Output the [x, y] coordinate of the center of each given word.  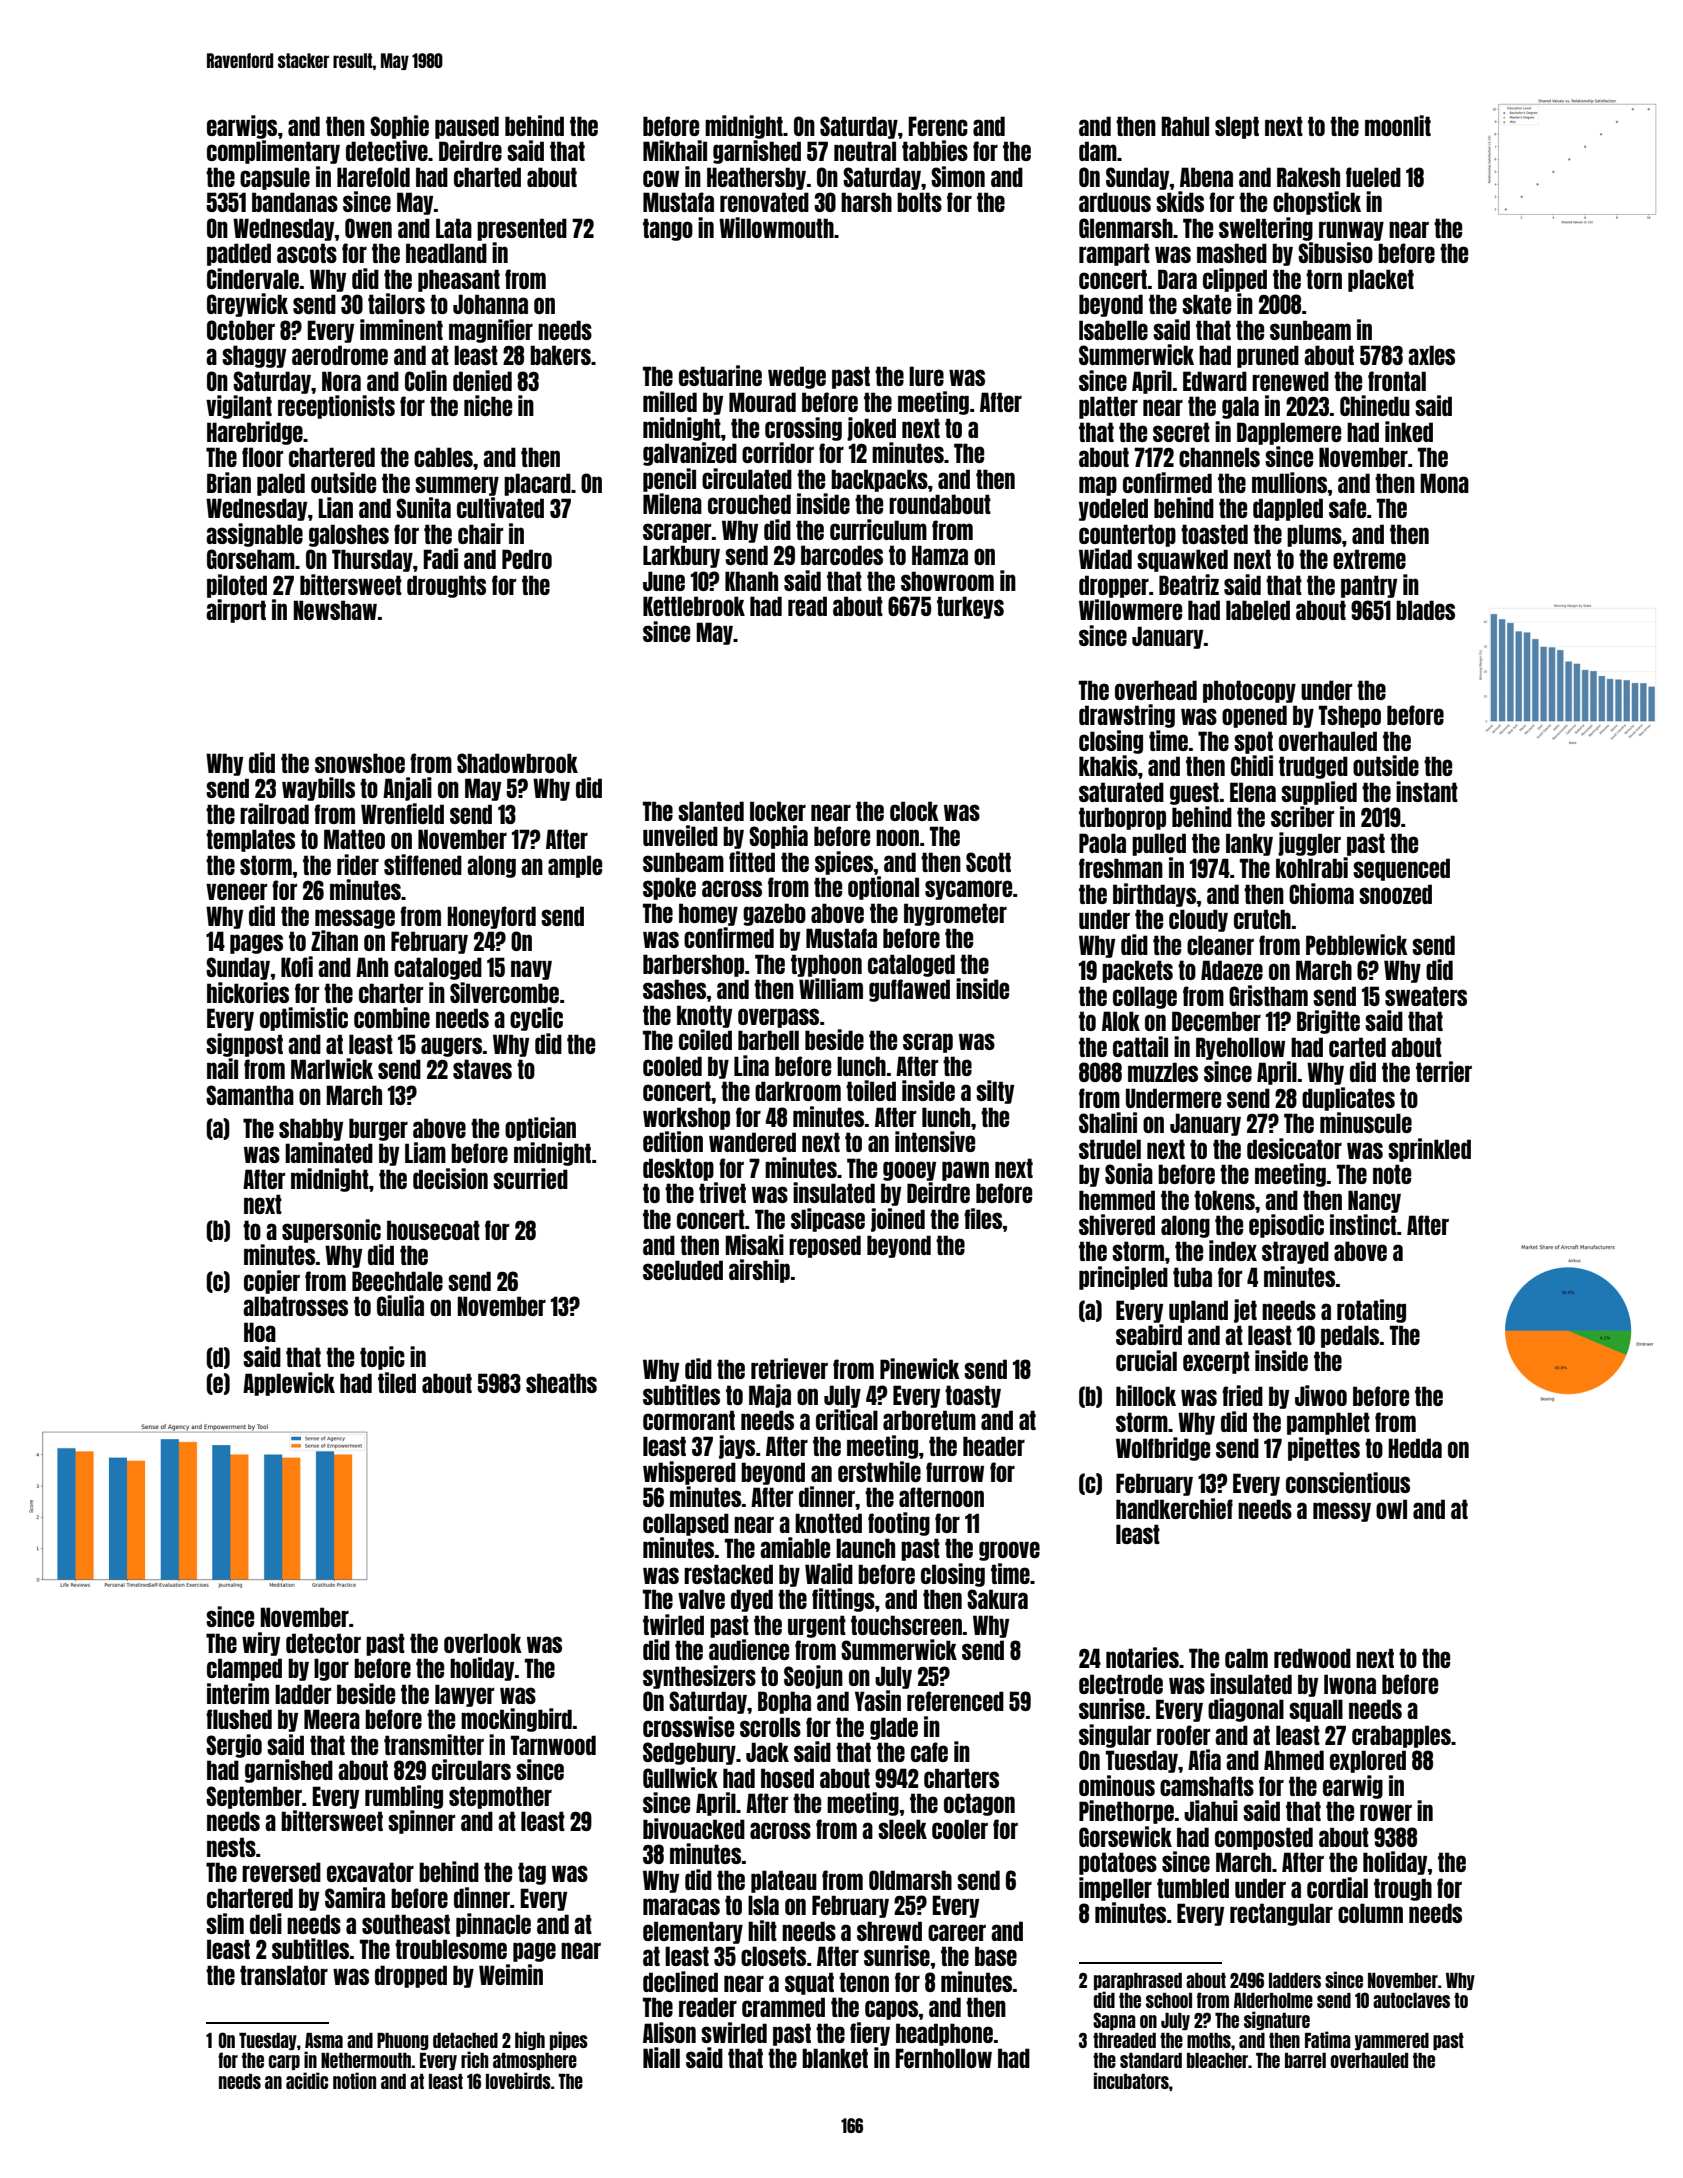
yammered [1392, 2041]
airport [236, 611]
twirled [673, 1624]
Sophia [778, 837]
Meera [332, 1719]
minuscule [1366, 1122]
